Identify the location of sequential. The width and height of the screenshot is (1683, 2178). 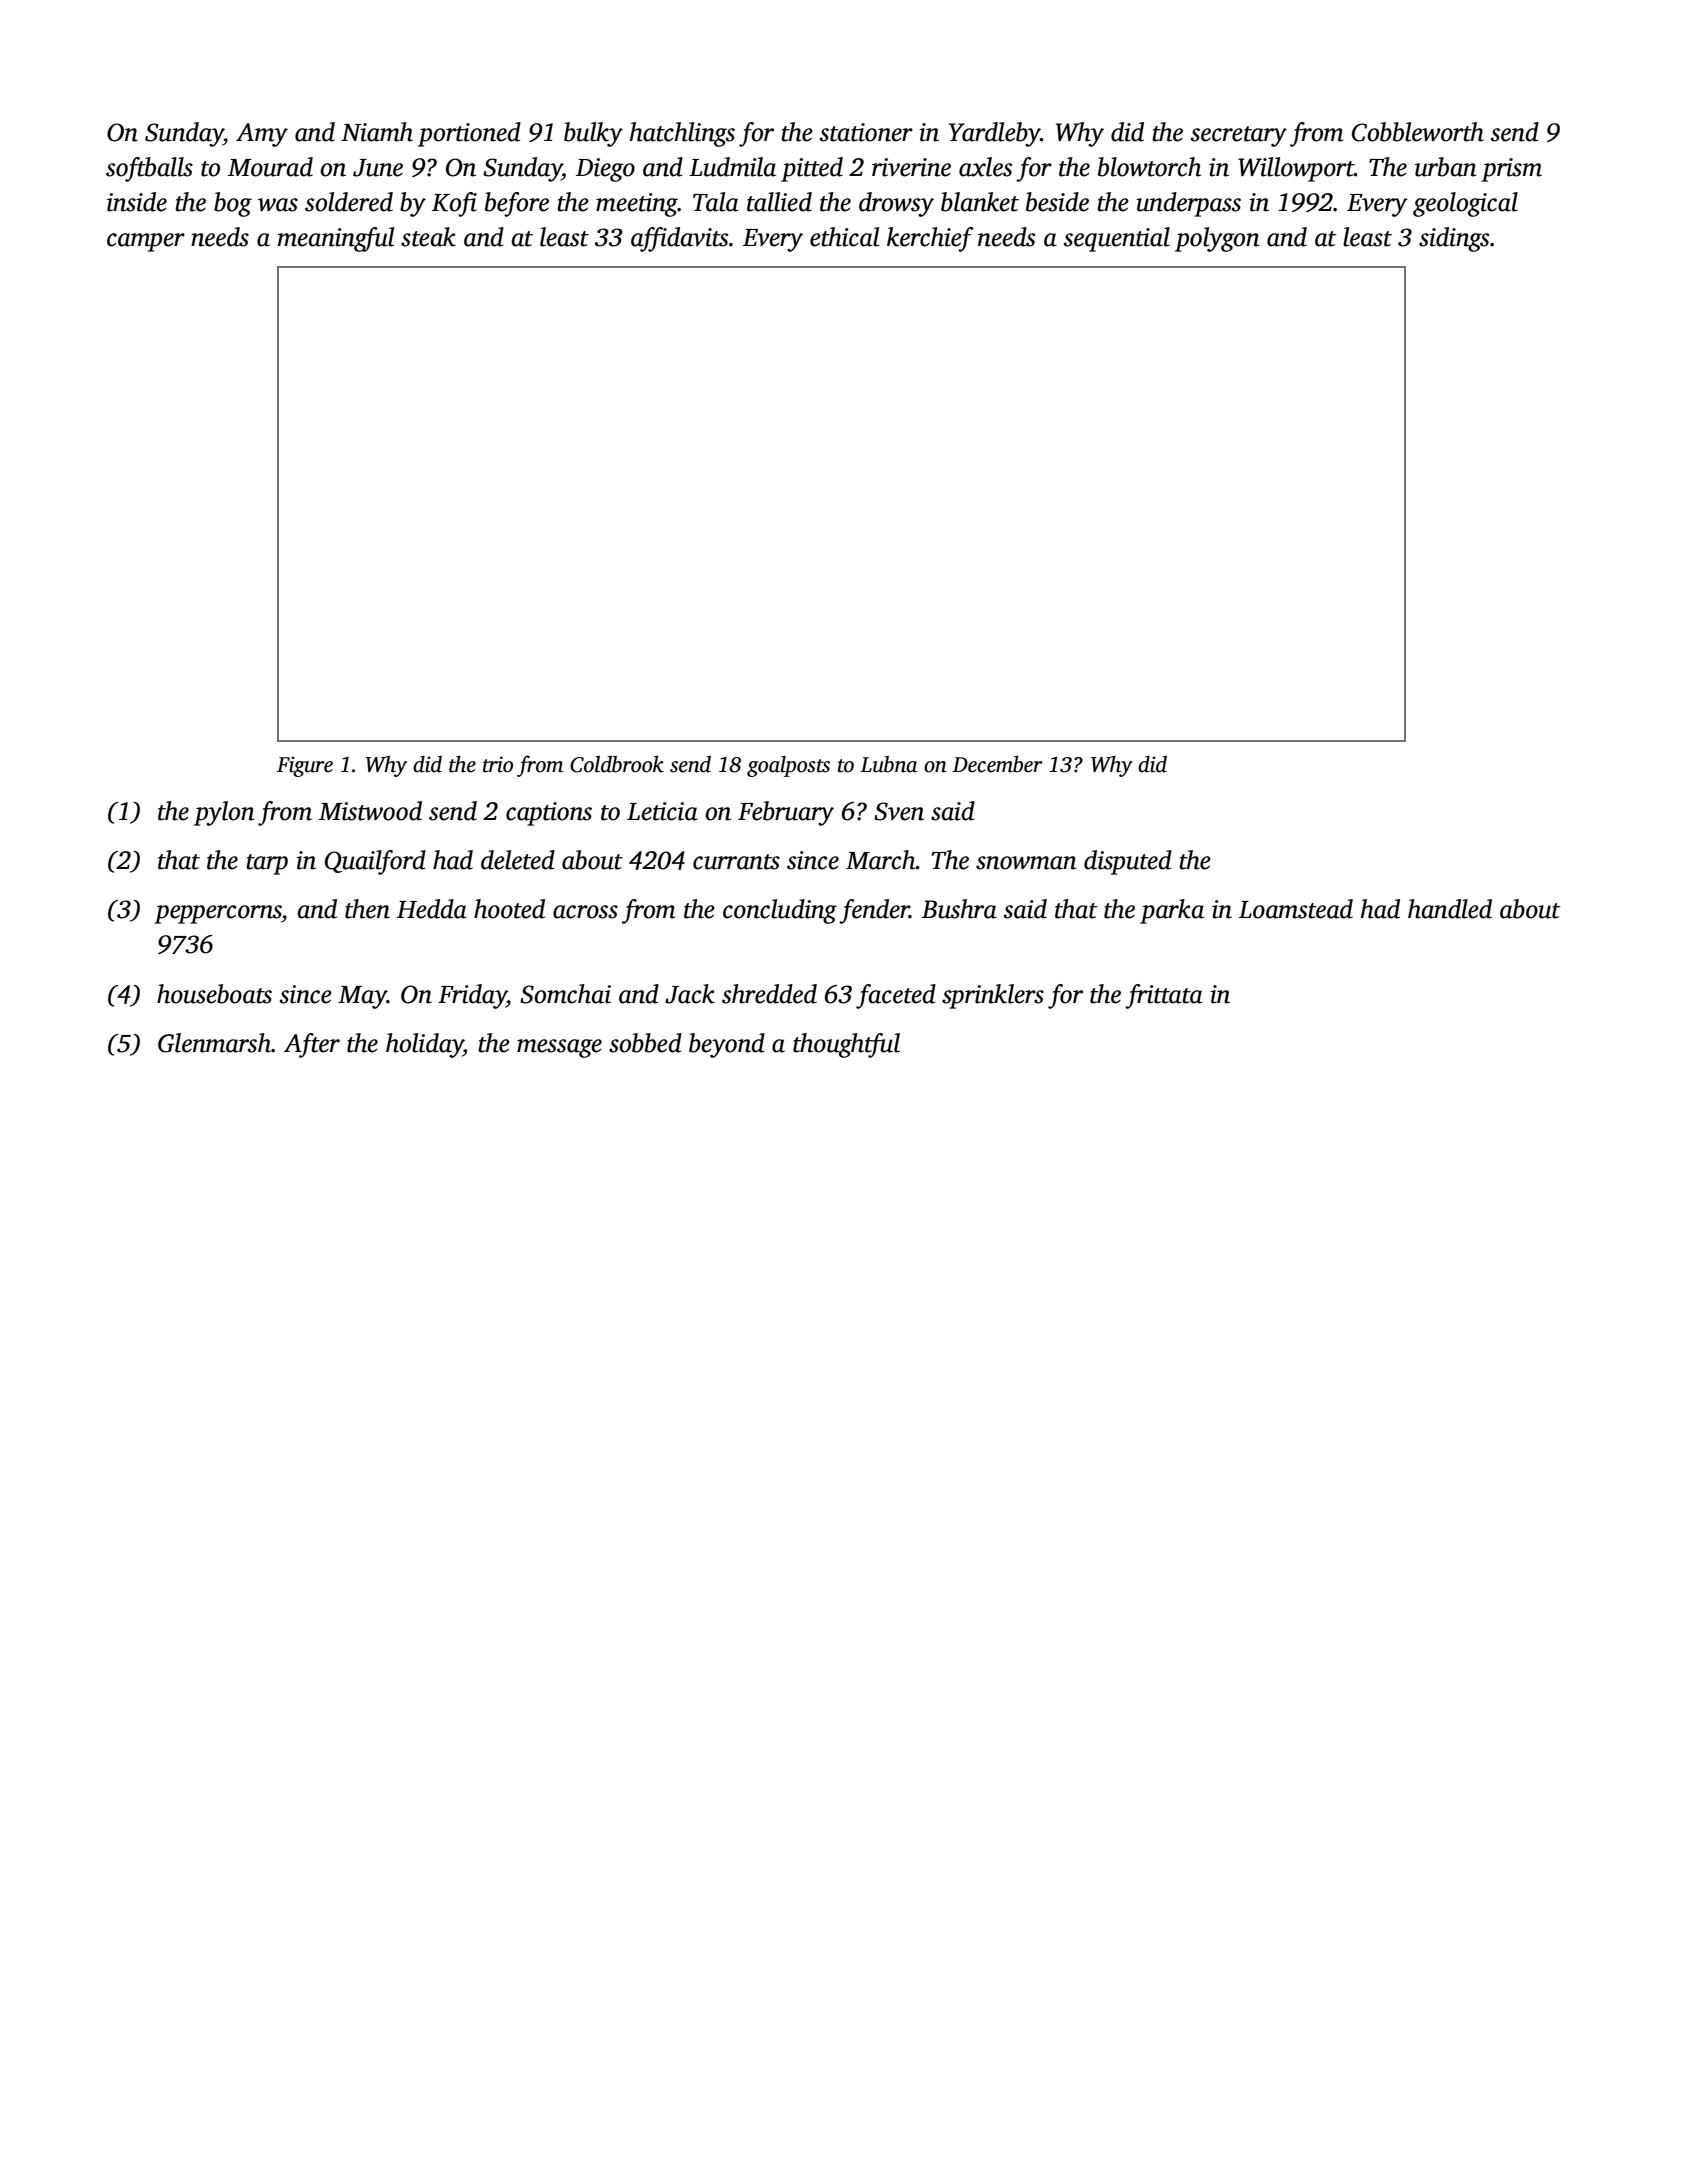
(1117, 239).
